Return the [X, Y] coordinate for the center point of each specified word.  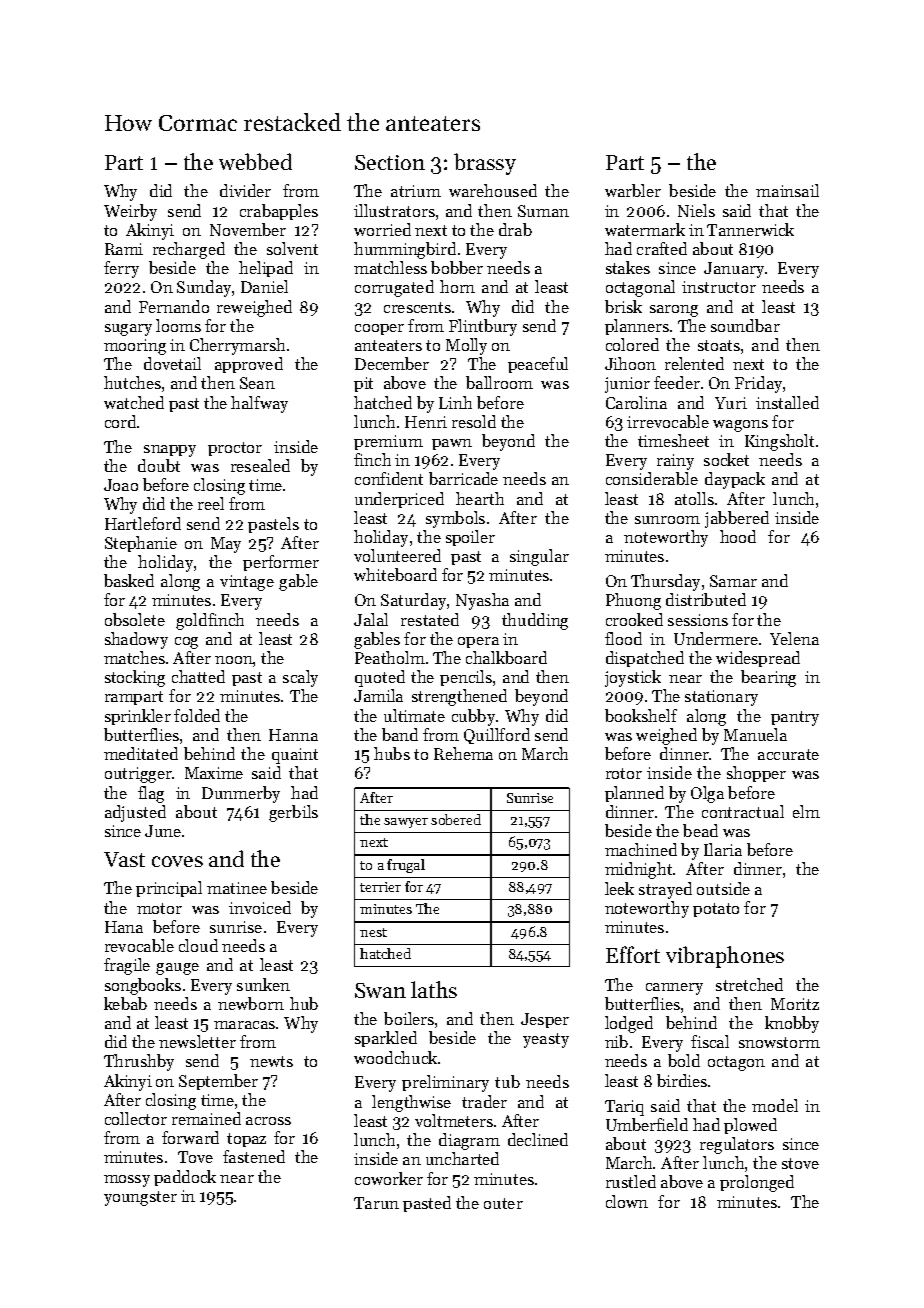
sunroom [667, 520]
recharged [189, 250]
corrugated [394, 288]
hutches [132, 382]
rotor [624, 773]
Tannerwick [750, 229]
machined [641, 849]
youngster [140, 1198]
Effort [633, 954]
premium [388, 442]
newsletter [197, 1041]
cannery [674, 989]
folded [197, 715]
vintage [247, 583]
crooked [634, 619]
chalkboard [506, 657]
